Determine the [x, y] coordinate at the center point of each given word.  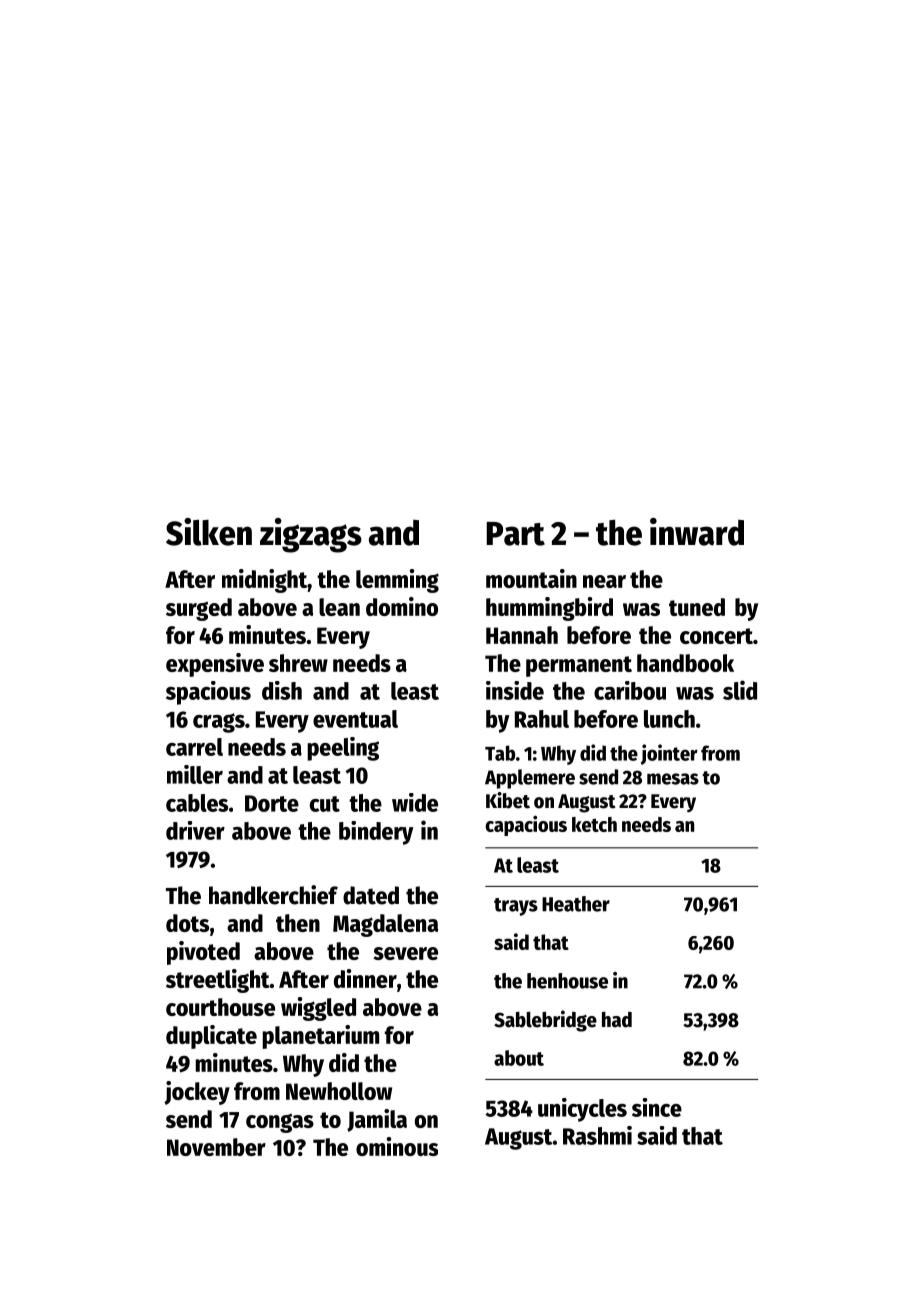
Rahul [542, 719]
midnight [264, 581]
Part [515, 534]
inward [697, 532]
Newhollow [339, 1091]
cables [197, 803]
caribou [630, 690]
